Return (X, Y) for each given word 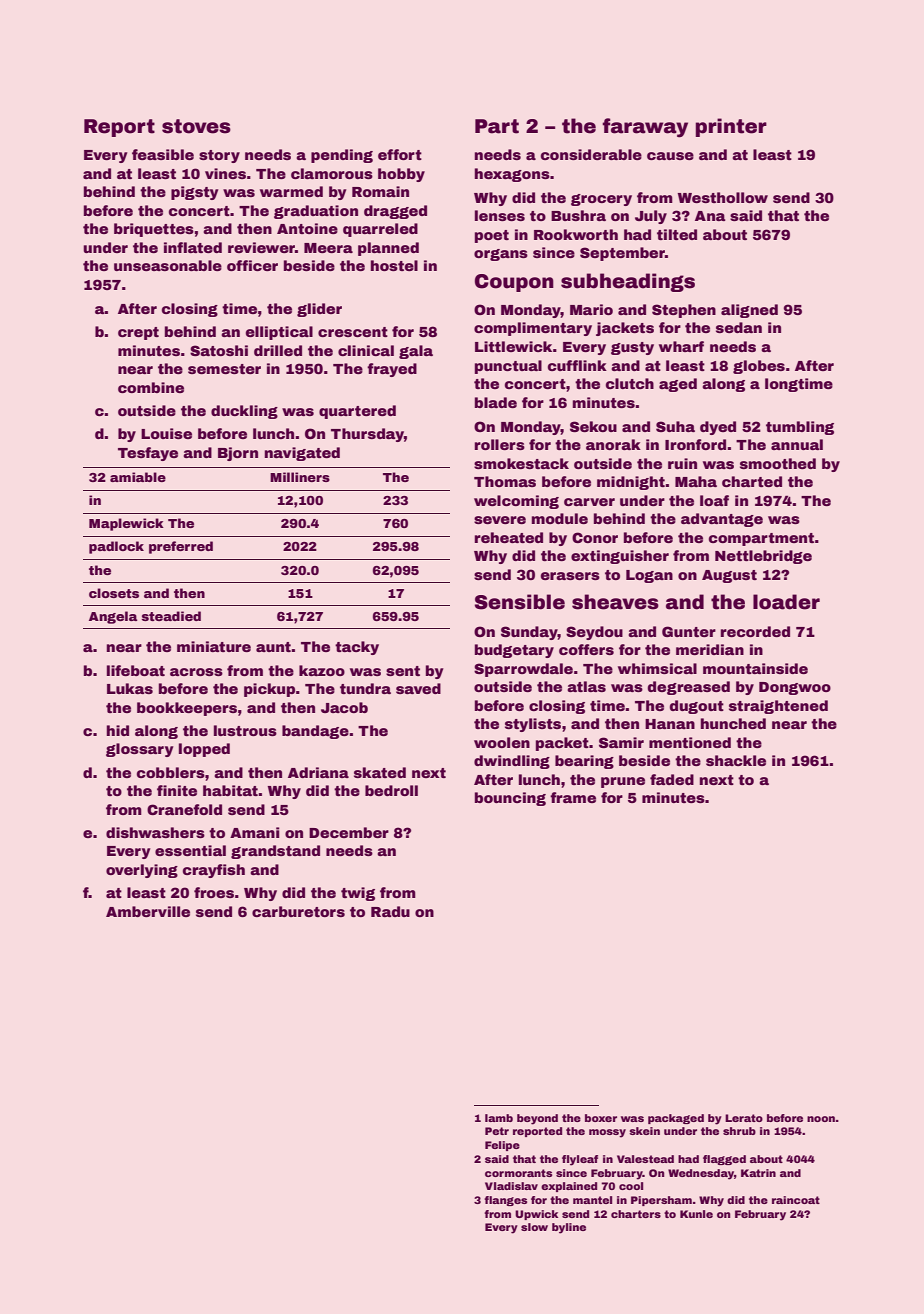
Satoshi (219, 350)
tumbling (800, 428)
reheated (509, 537)
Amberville (148, 911)
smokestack (521, 463)
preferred (181, 547)
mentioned (690, 742)
